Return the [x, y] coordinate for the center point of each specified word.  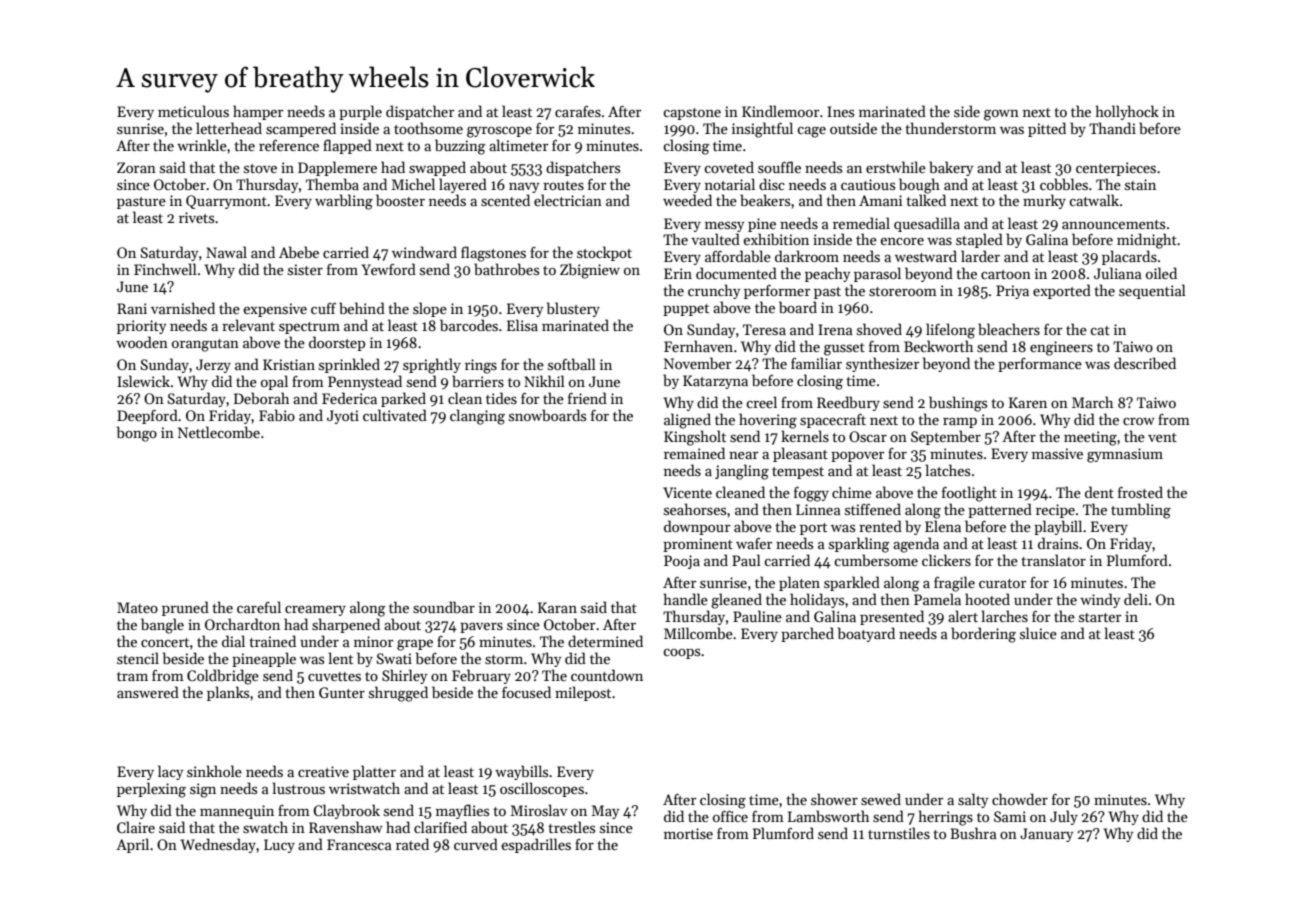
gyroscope [499, 132]
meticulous [193, 111]
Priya [1012, 292]
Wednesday [218, 845]
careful [259, 607]
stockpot [604, 253]
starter [1100, 617]
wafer [754, 543]
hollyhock [1127, 112]
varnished [183, 308]
